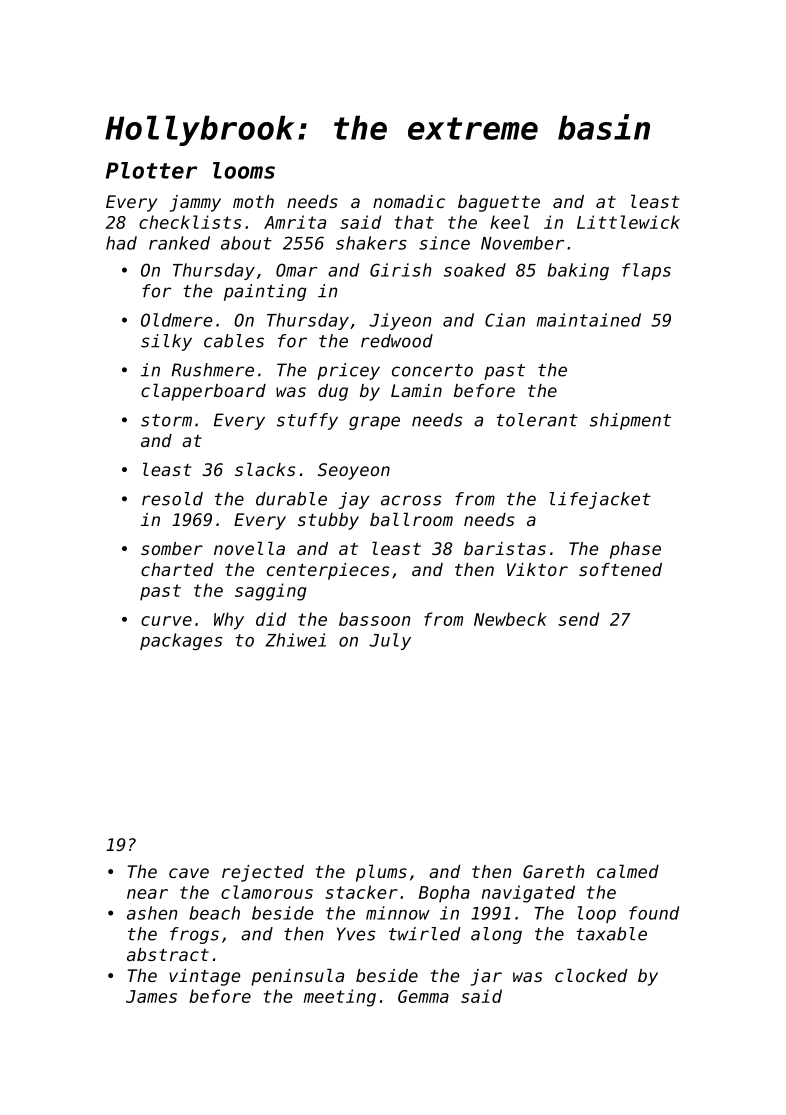  Describe the element at coordinates (244, 170) in the screenshot. I see `looms` at that location.
